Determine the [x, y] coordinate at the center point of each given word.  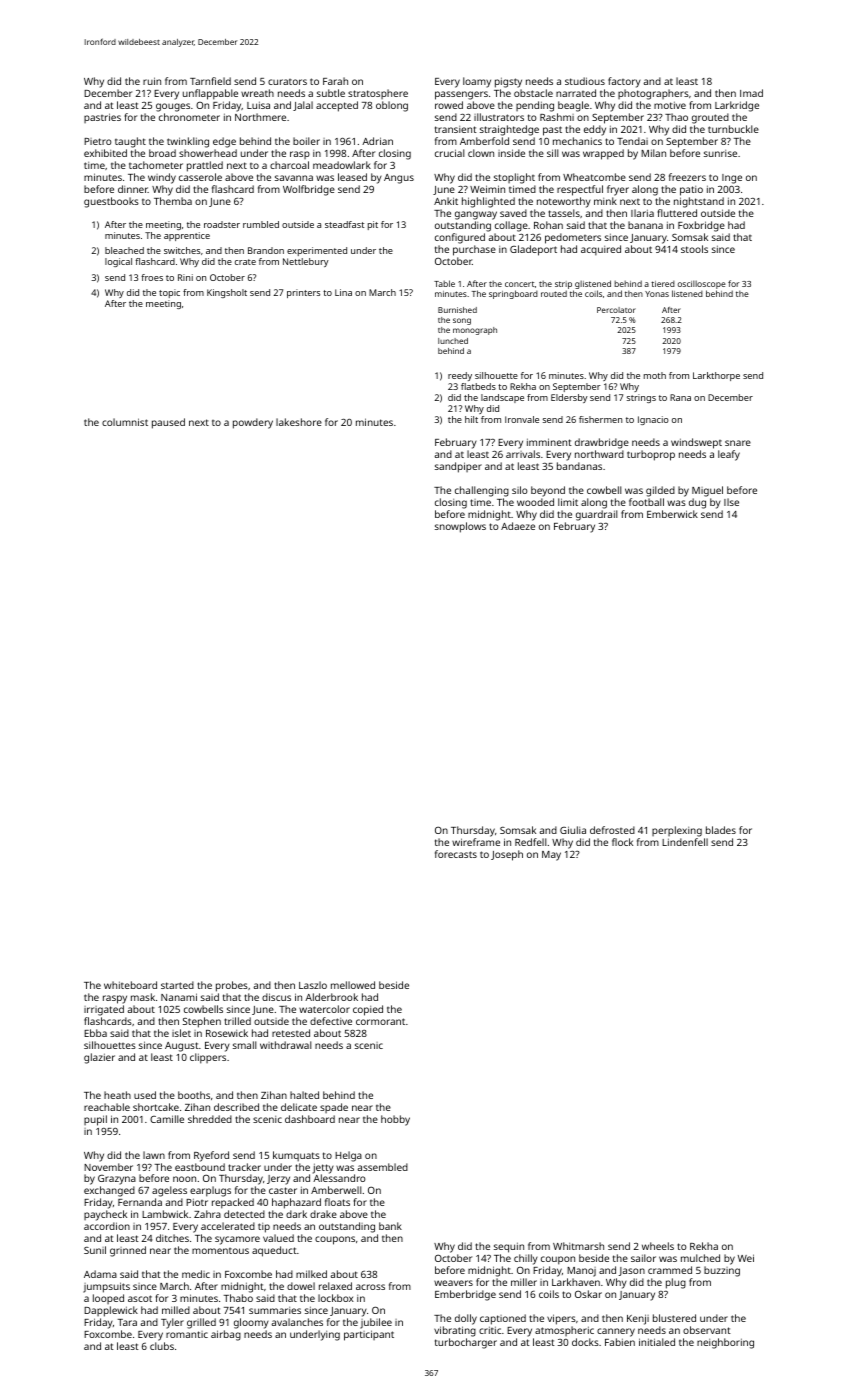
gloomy [251, 1323]
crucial [450, 153]
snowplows [460, 527]
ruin [152, 81]
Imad [751, 93]
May [551, 856]
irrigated [104, 1010]
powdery [253, 423]
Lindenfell [685, 842]
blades [721, 830]
